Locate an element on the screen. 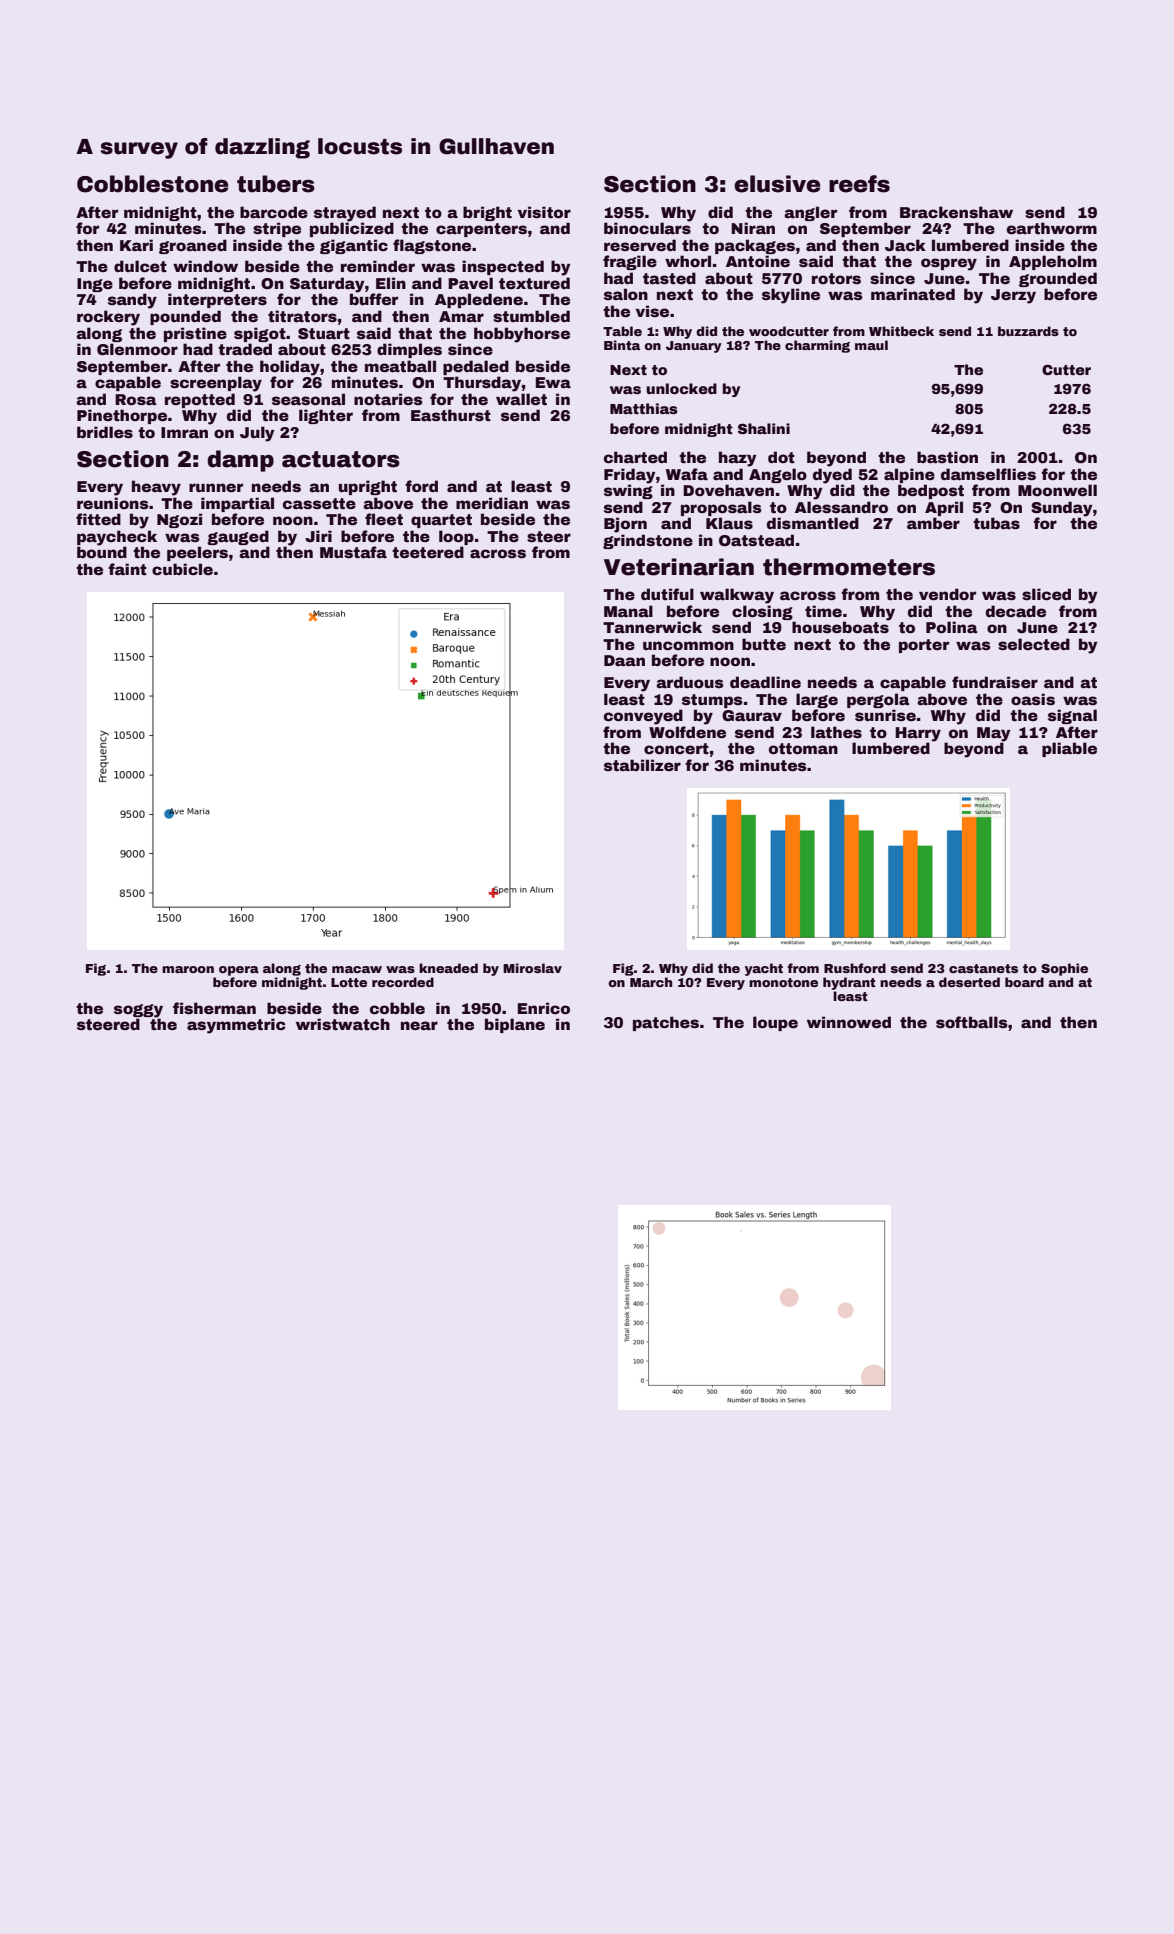  gauged is located at coordinates (238, 537).
